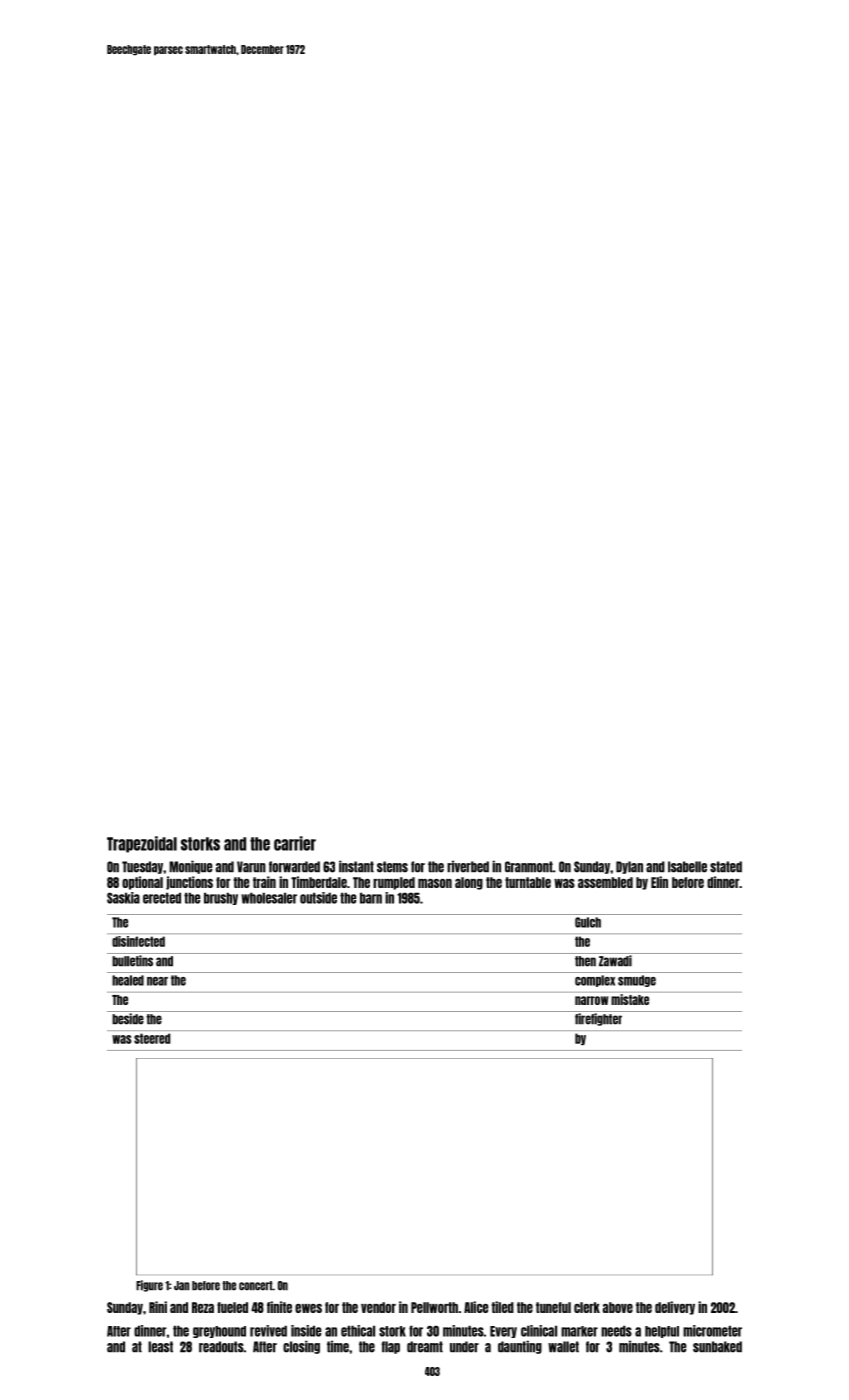 The height and width of the screenshot is (1400, 849). I want to click on Saskia, so click(123, 898).
